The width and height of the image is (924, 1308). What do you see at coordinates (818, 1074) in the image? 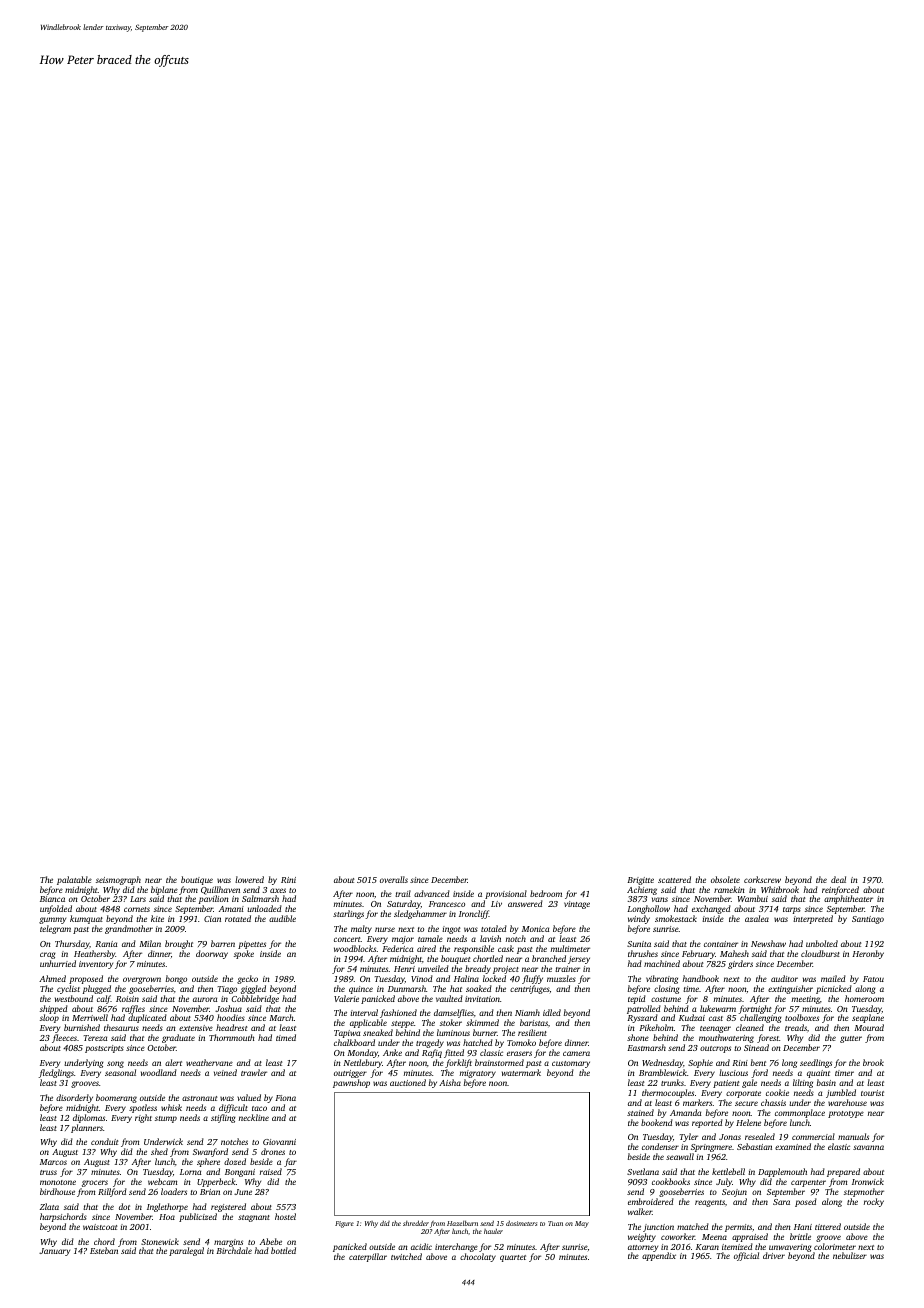
I see `quaint` at bounding box center [818, 1074].
